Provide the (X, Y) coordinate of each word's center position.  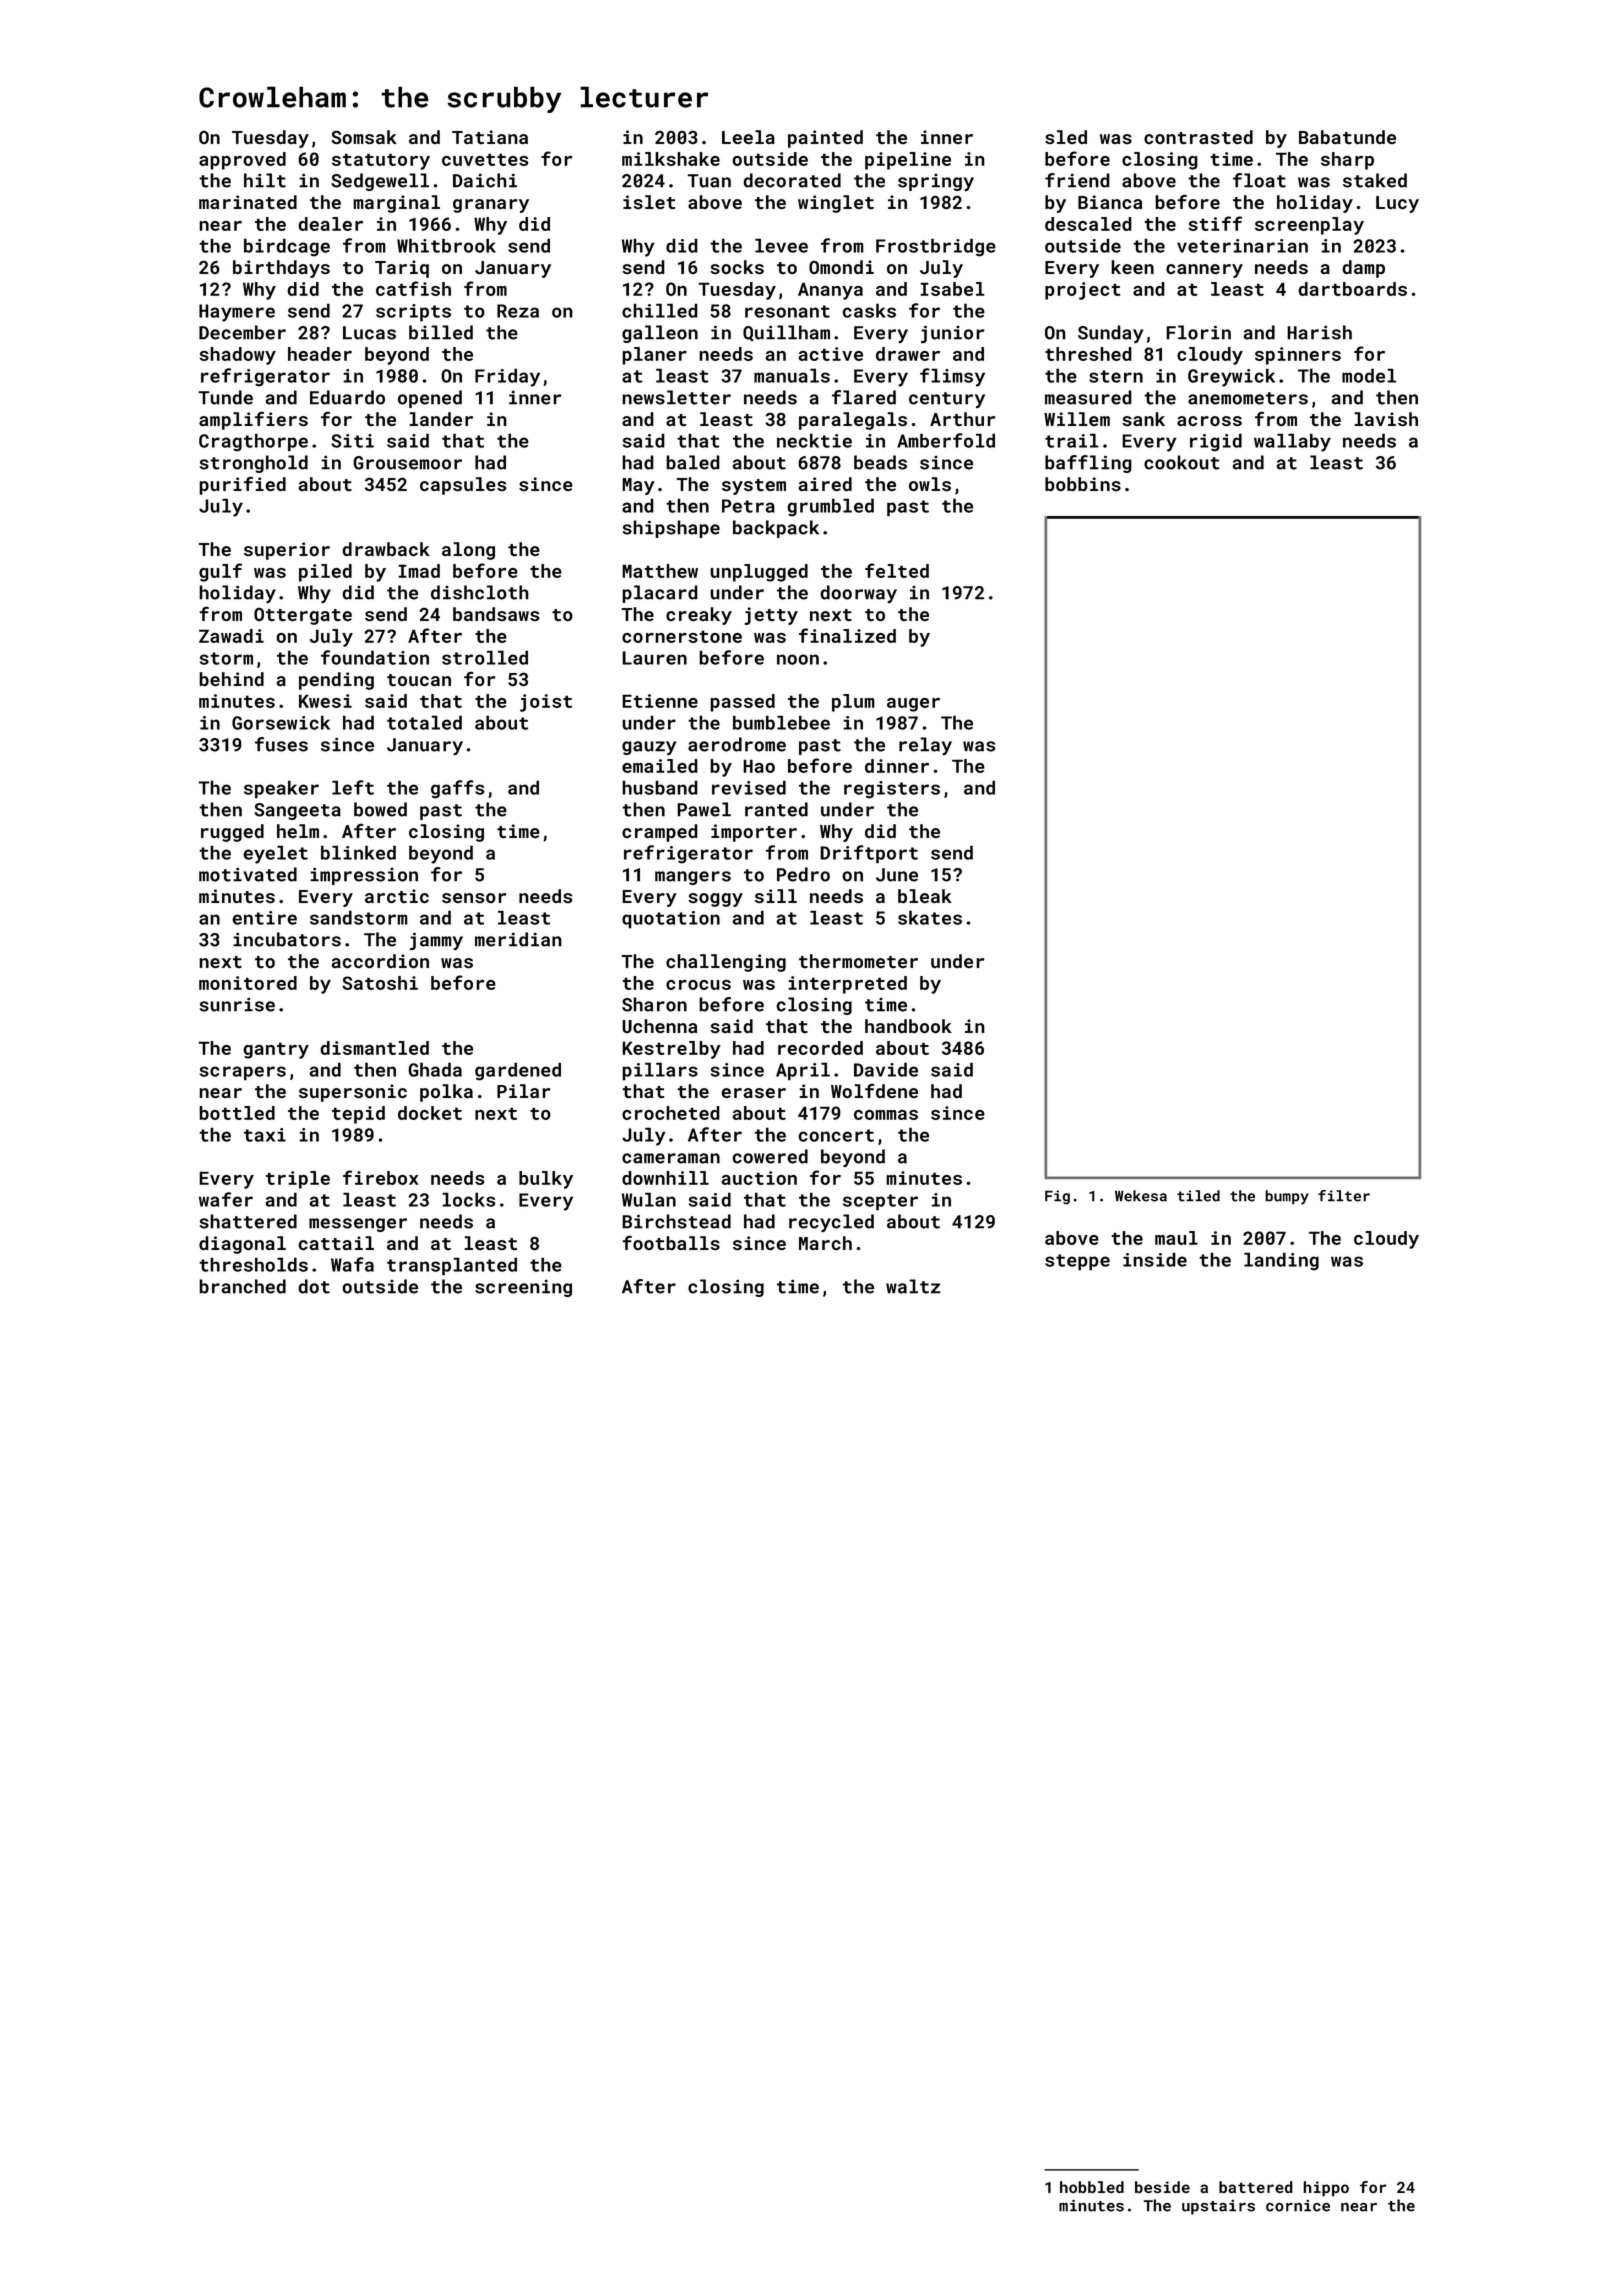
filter (1344, 1196)
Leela (748, 137)
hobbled (1092, 2187)
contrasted (1198, 137)
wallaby (1292, 442)
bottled (237, 1113)
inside (1155, 1259)
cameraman (671, 1158)
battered (1256, 2187)
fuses (281, 744)
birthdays (281, 269)
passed (742, 703)
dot (314, 1286)
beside (1162, 2187)
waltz (913, 1286)
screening (523, 1288)
